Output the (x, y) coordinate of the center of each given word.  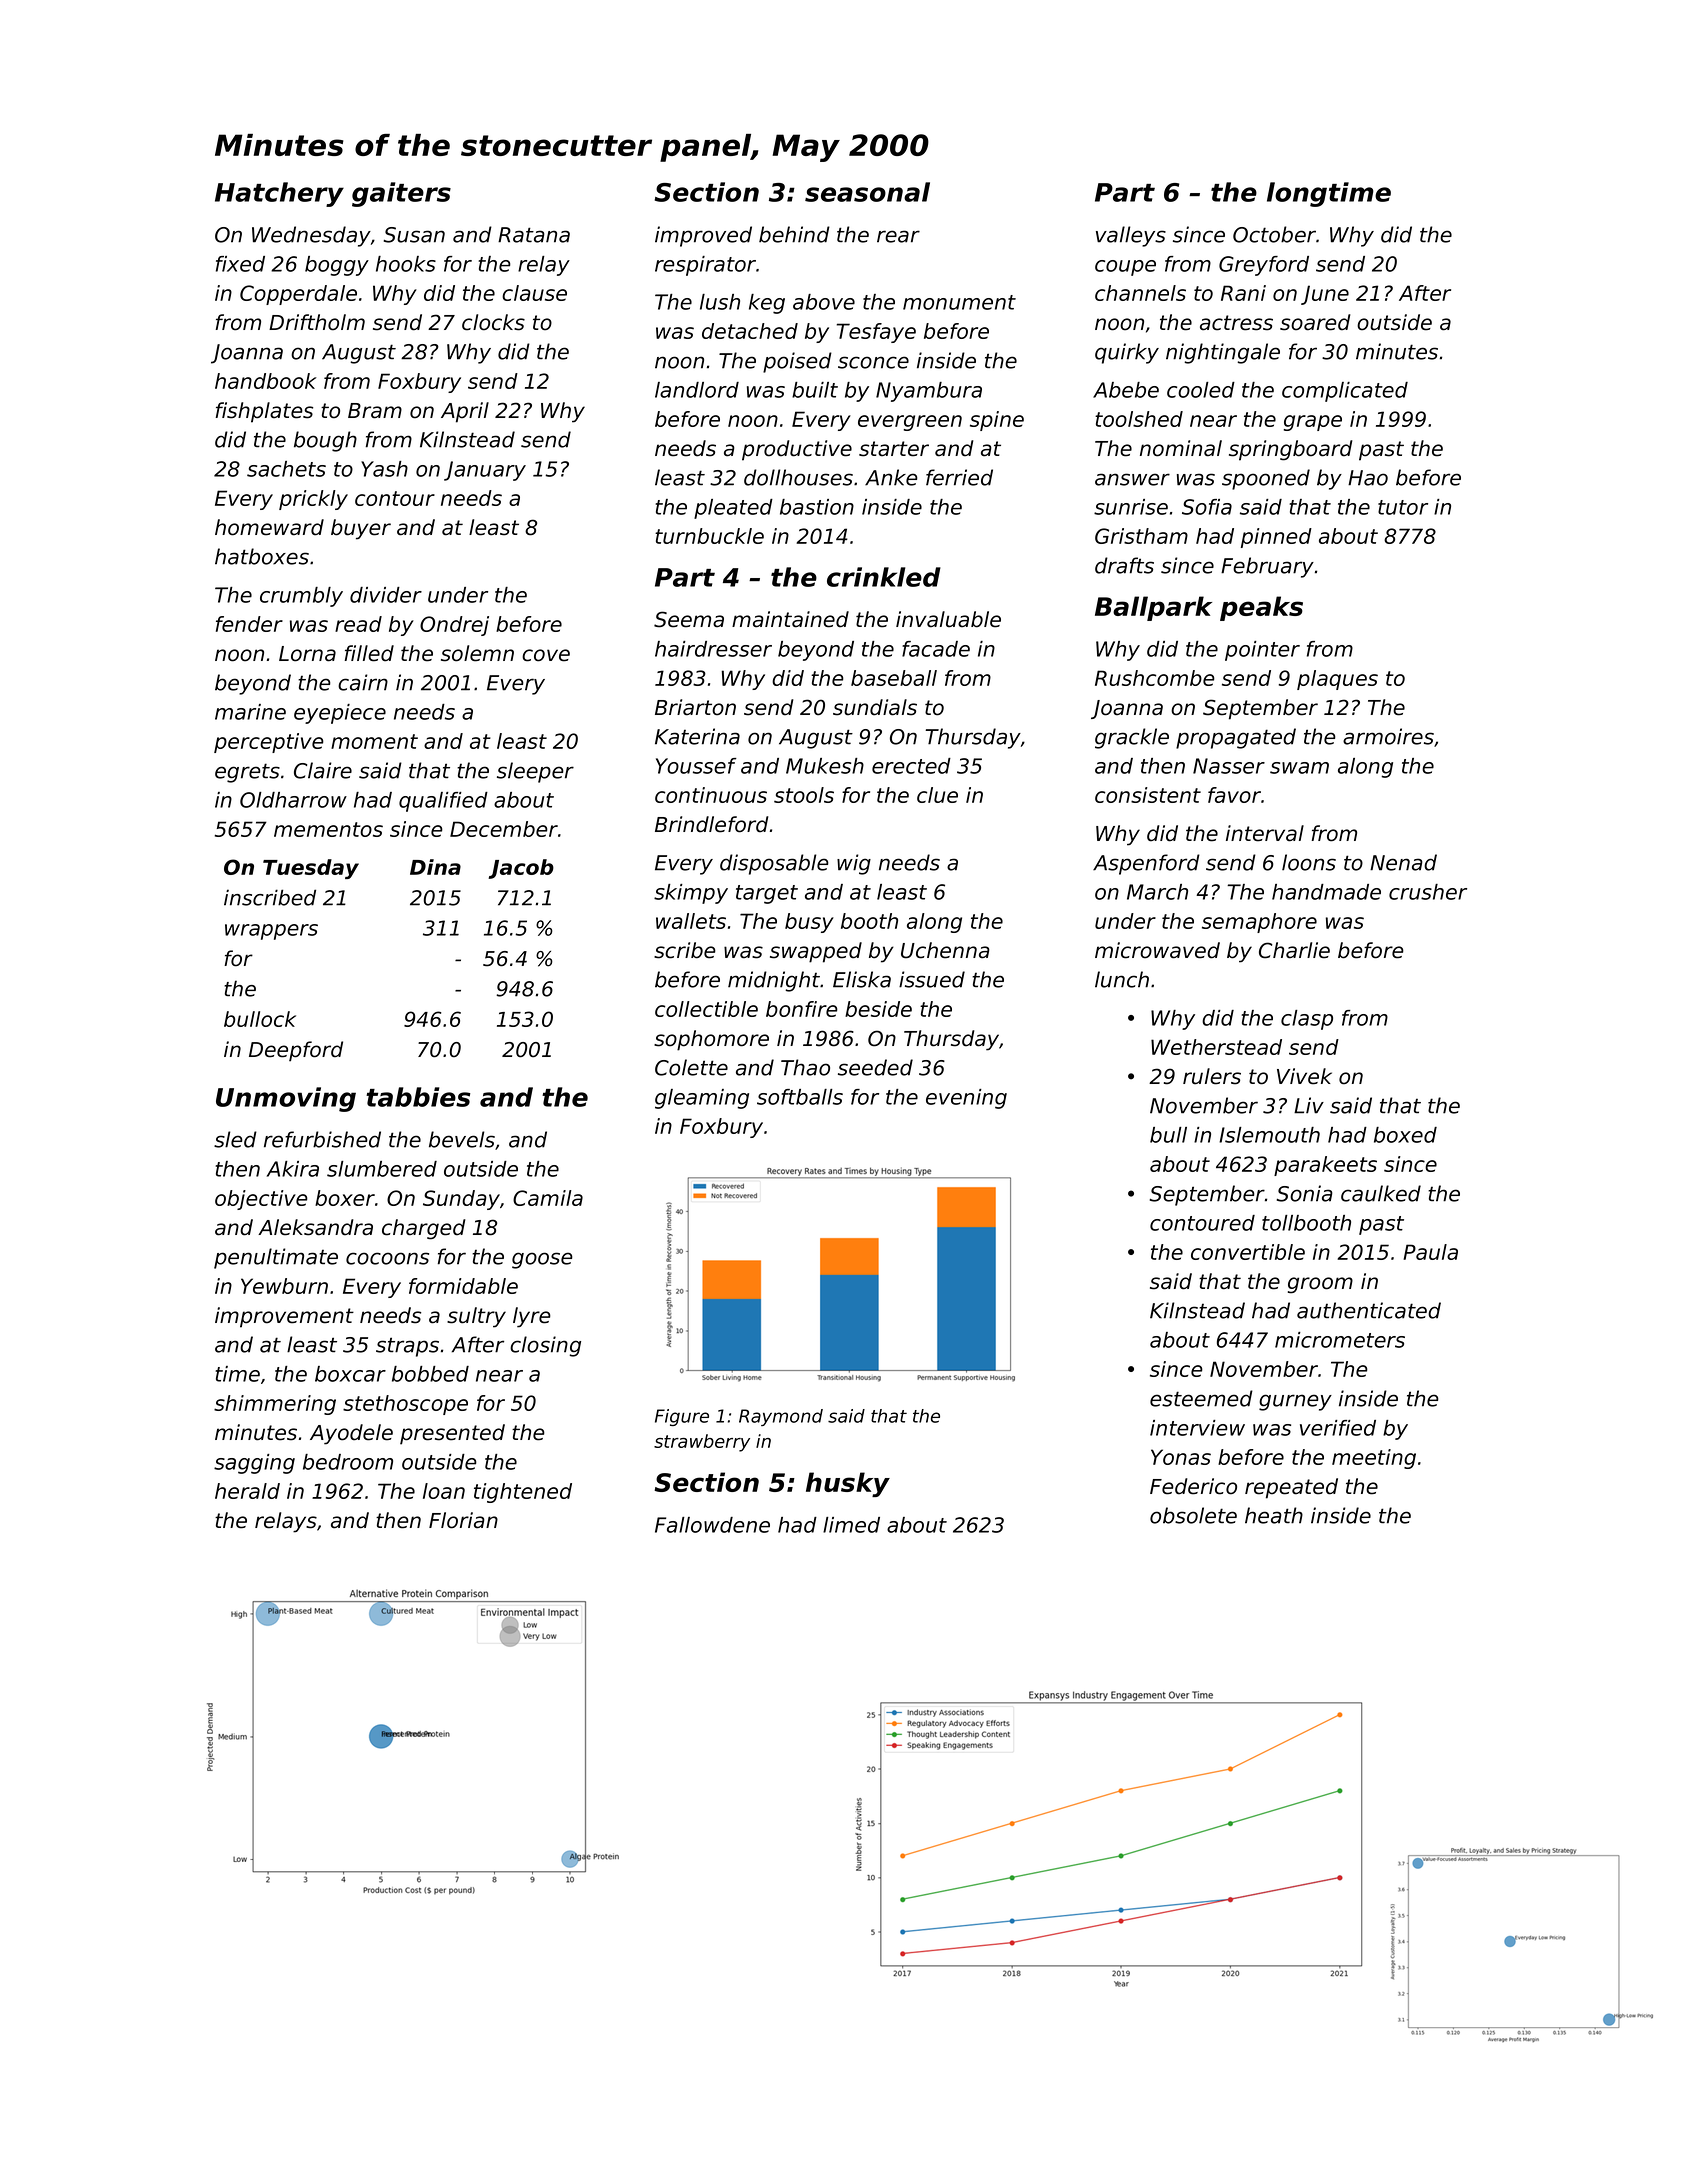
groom (1320, 1285)
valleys (1131, 236)
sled (235, 1139)
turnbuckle (709, 536)
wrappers (271, 932)
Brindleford (711, 824)
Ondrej (454, 626)
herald (247, 1491)
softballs (800, 1097)
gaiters (401, 194)
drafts (1124, 565)
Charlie (1294, 950)
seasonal (867, 192)
